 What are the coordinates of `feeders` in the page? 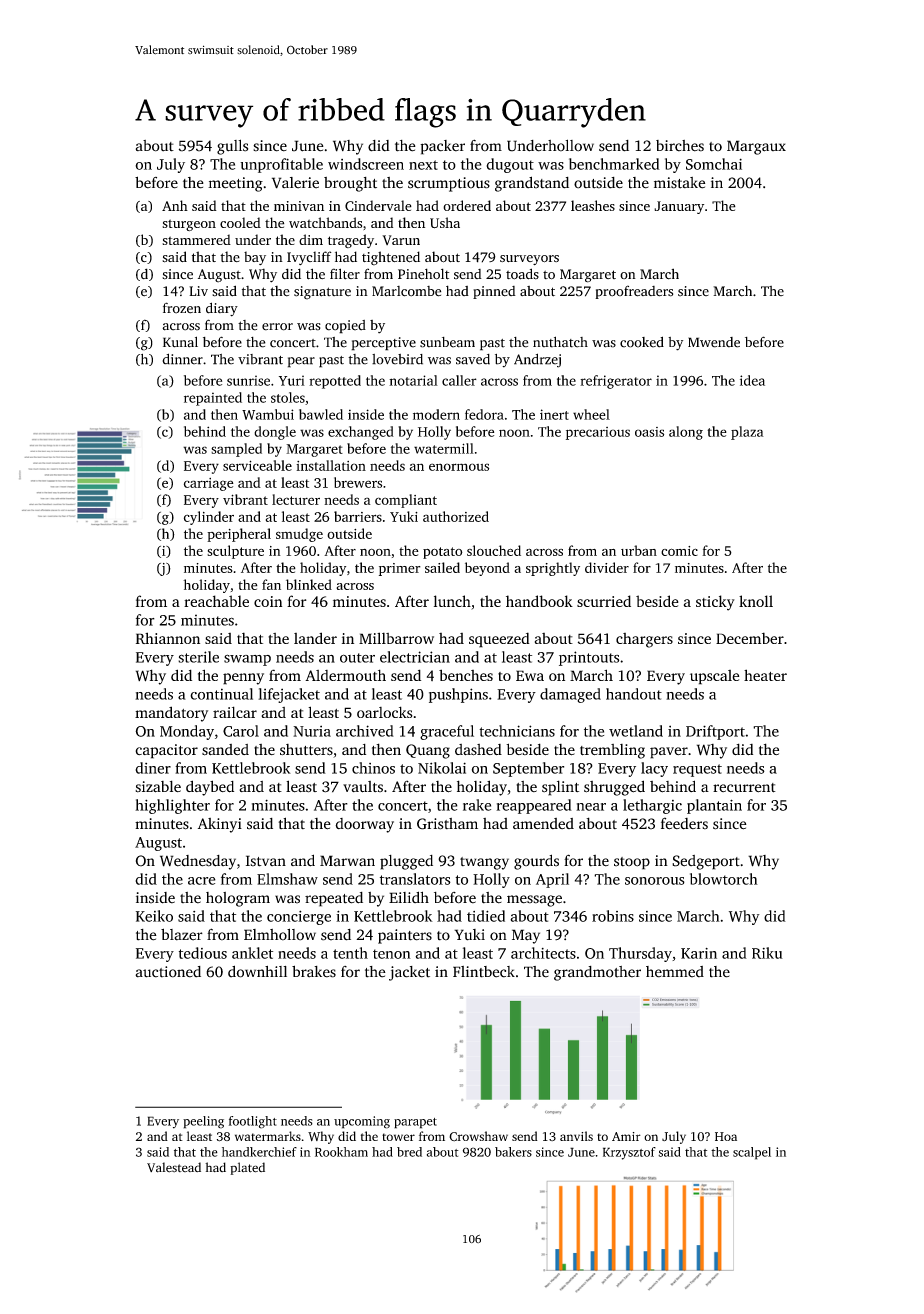 It's located at (684, 823).
